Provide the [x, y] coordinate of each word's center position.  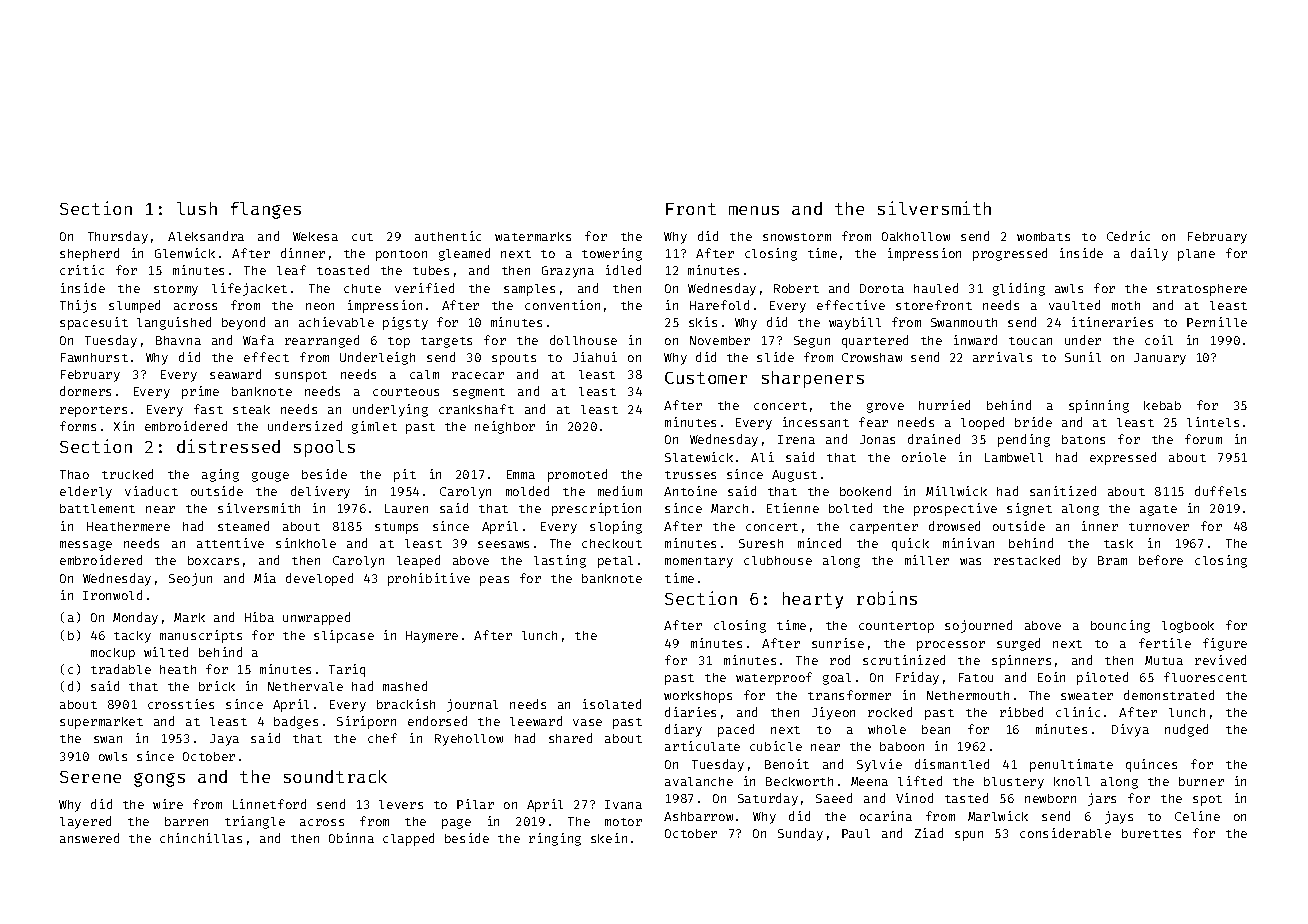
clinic [1078, 712]
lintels [1213, 422]
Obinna [351, 838]
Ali [762, 457]
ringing [555, 839]
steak [251, 409]
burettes [1151, 833]
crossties [181, 704]
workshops [698, 697]
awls [1069, 288]
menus [754, 210]
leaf [291, 270]
